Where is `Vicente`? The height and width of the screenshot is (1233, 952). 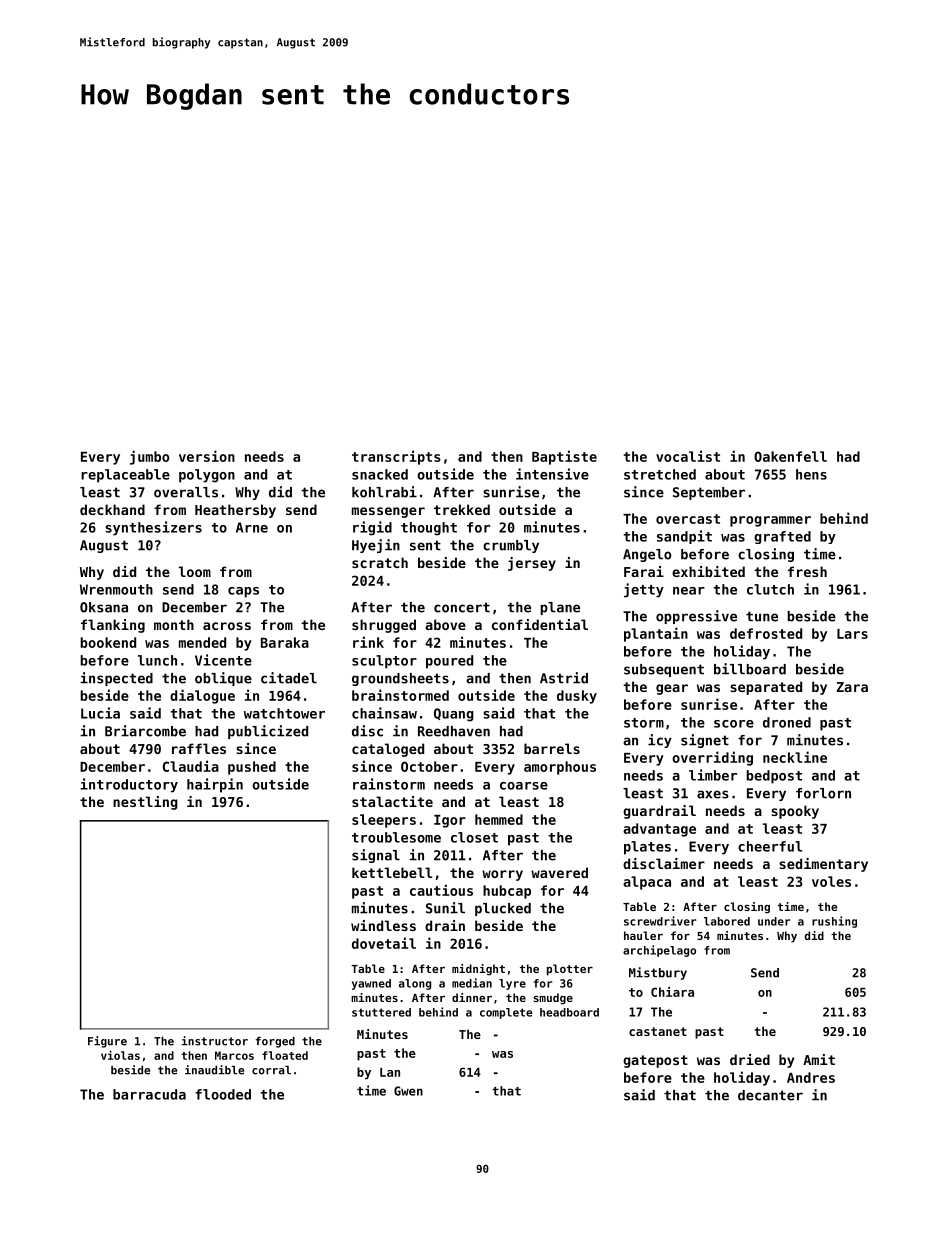
Vicente is located at coordinates (223, 660).
